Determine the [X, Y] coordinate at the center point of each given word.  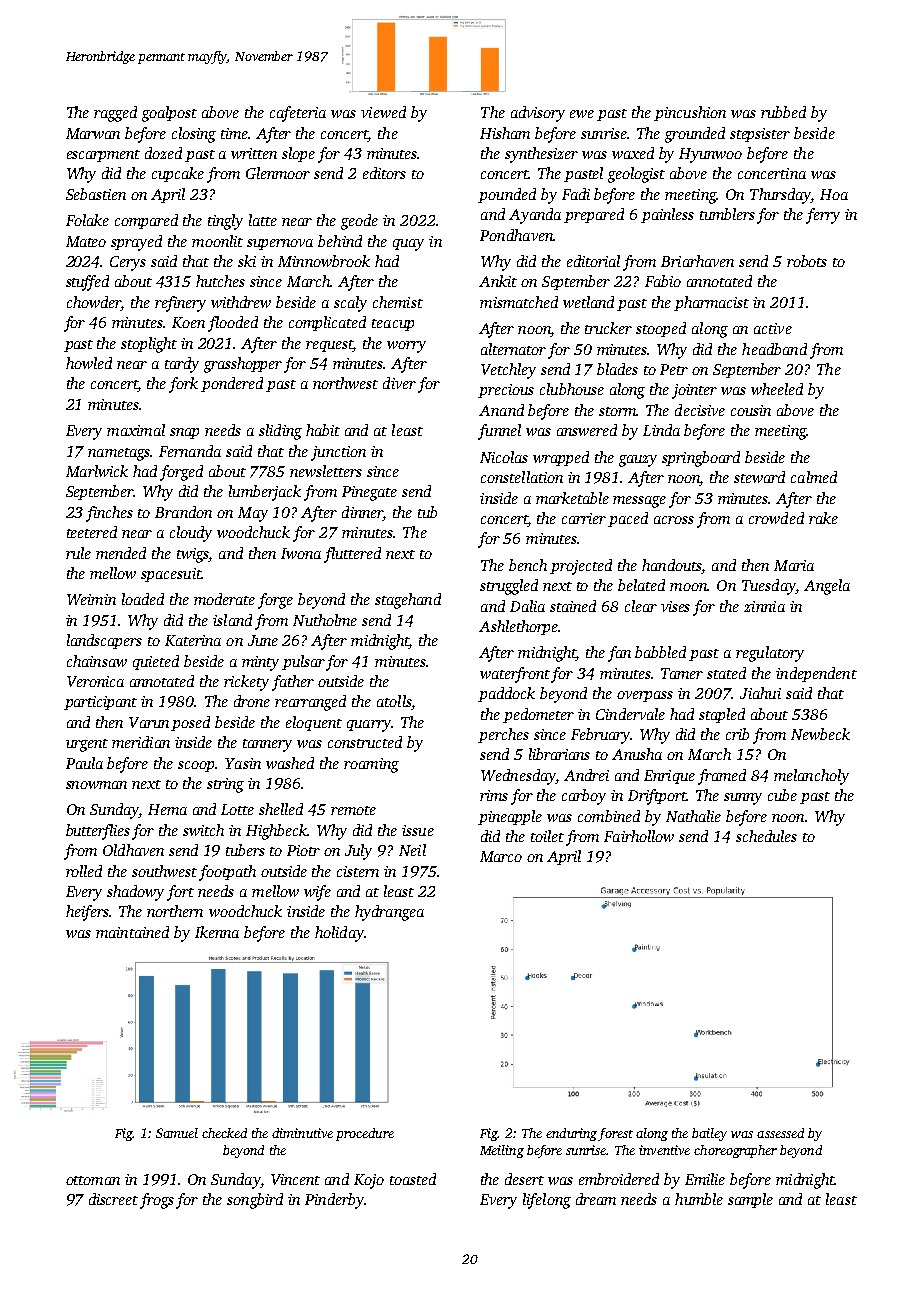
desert [524, 1179]
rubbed [783, 112]
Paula [84, 763]
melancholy [811, 777]
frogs [157, 1201]
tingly [225, 222]
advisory [538, 114]
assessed [780, 1133]
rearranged [310, 703]
